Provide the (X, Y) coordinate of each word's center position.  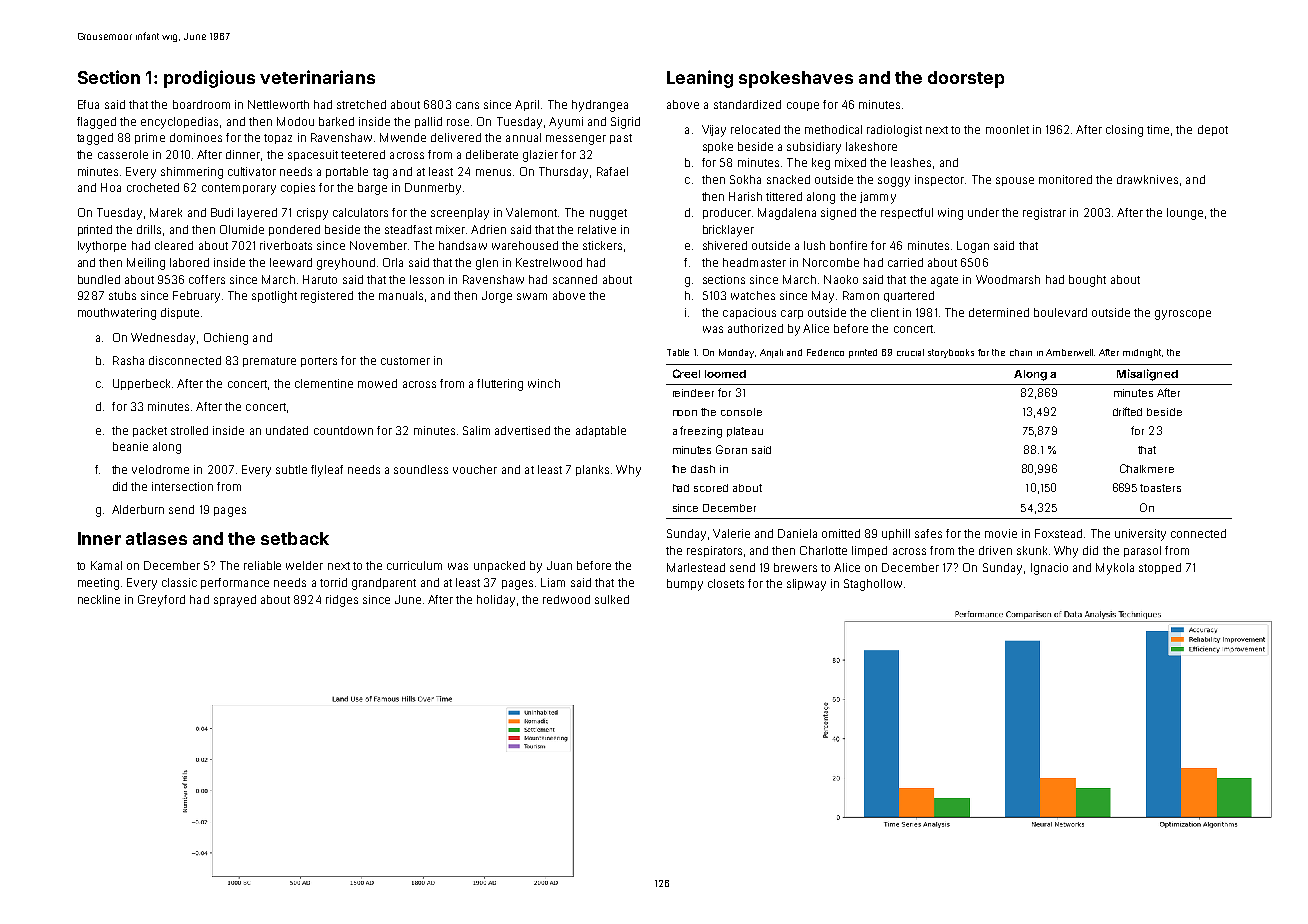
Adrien (488, 229)
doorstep (966, 79)
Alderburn (138, 509)
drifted (1127, 411)
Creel (686, 373)
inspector (939, 180)
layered (257, 214)
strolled (189, 430)
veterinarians (317, 77)
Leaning (700, 79)
